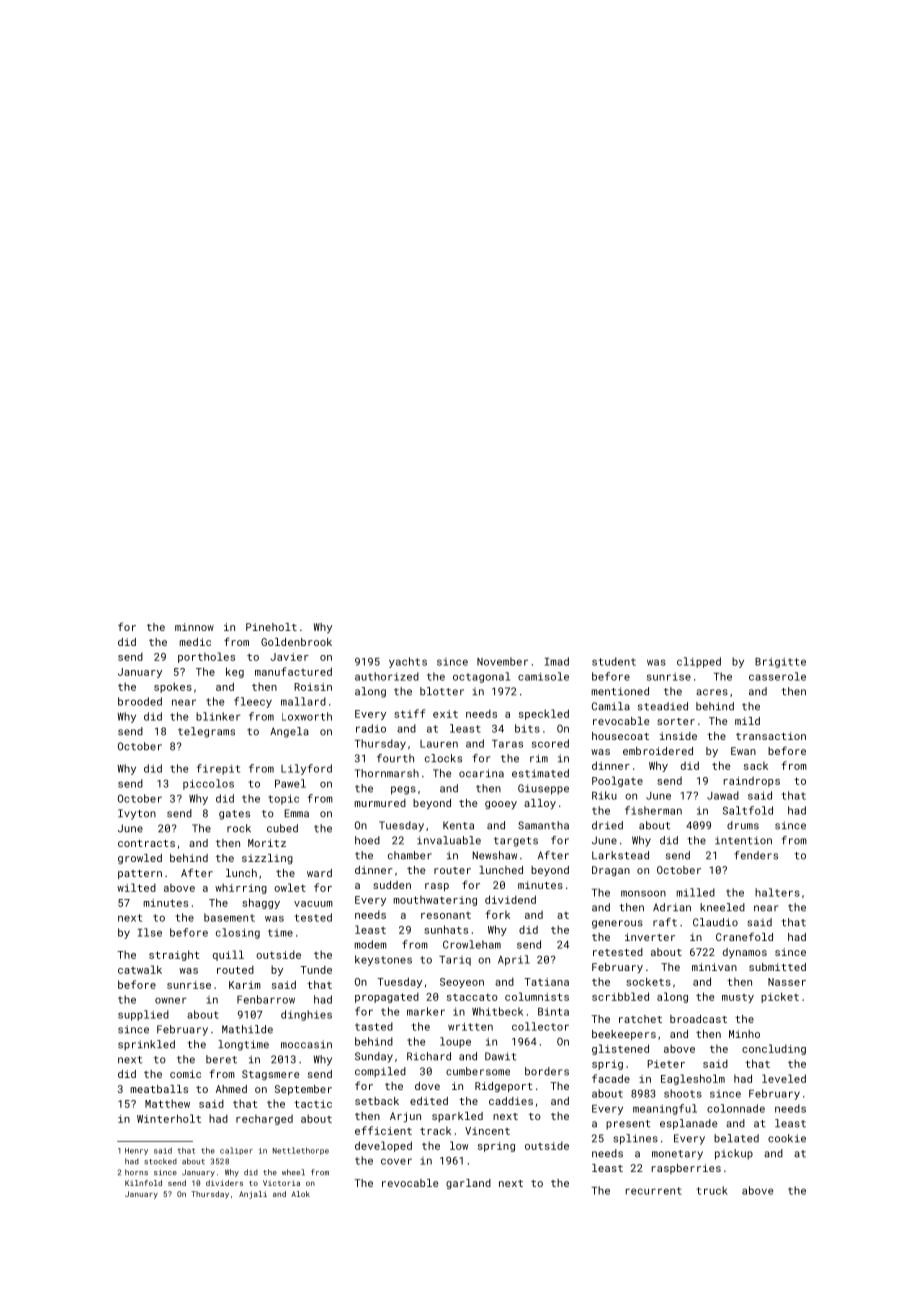  Describe the element at coordinates (780, 663) in the document. I see `Brigitte` at that location.
